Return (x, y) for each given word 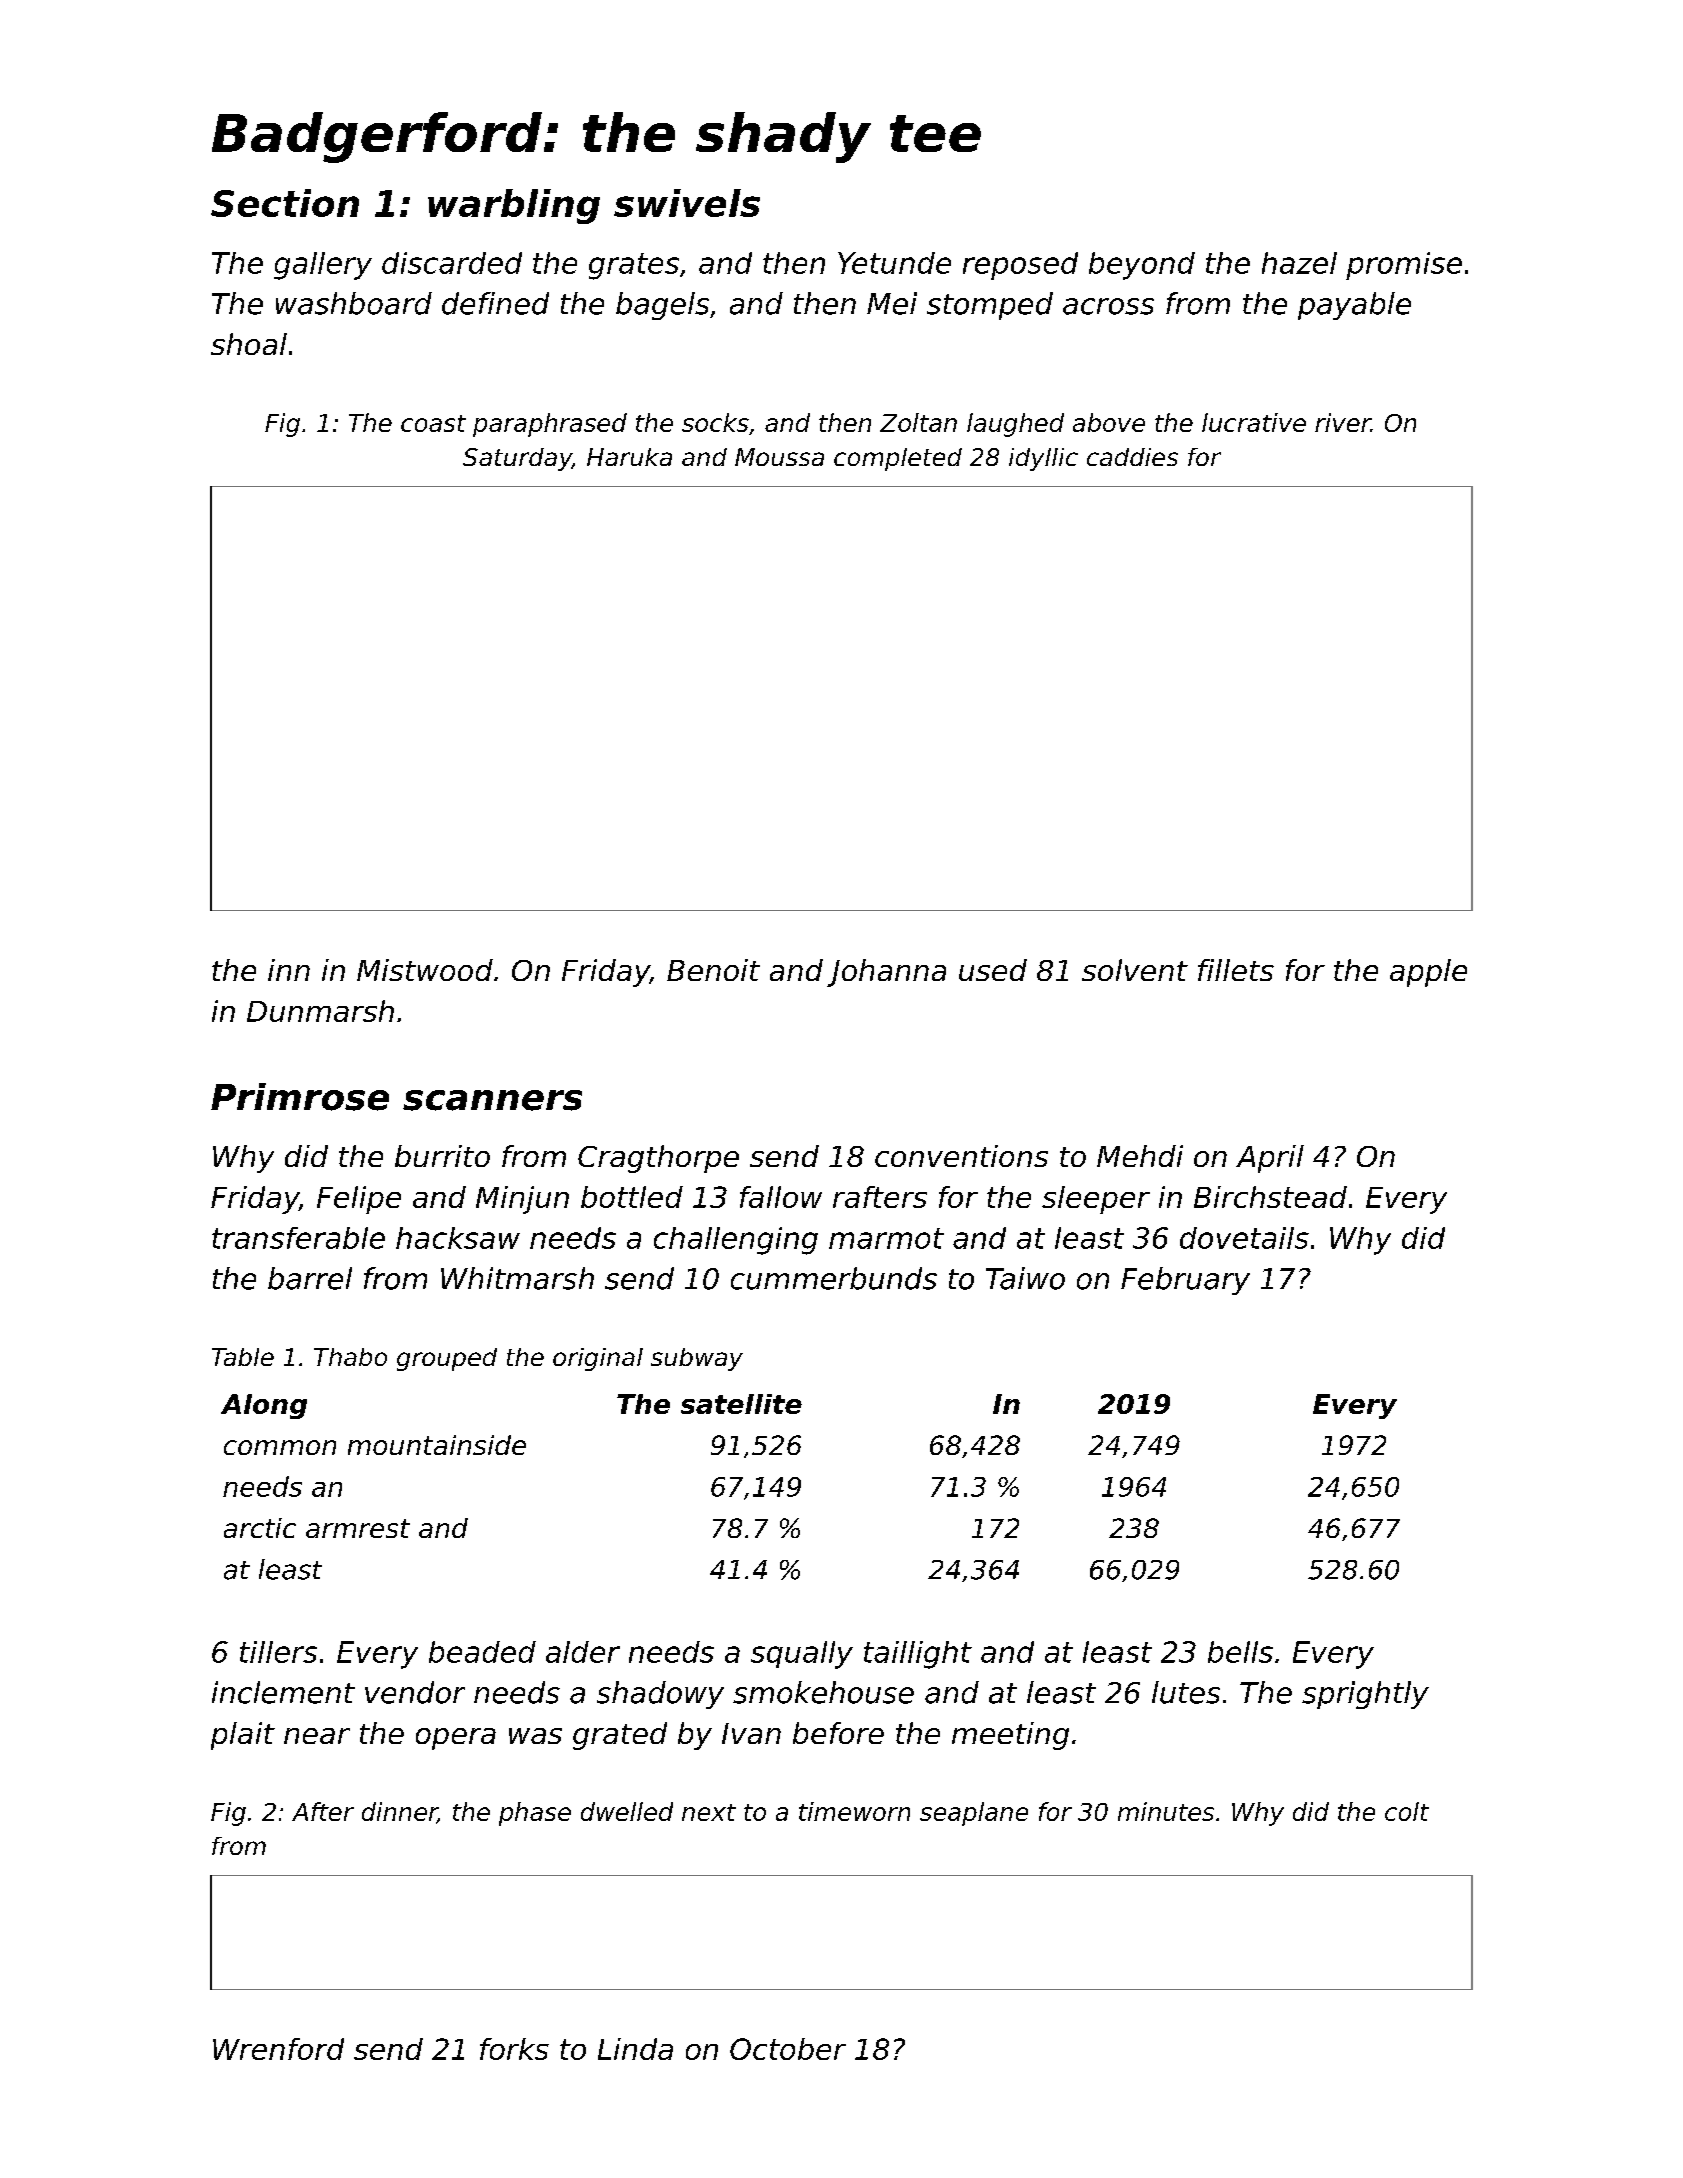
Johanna (886, 973)
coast (433, 423)
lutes (1186, 1692)
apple (1428, 973)
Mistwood (425, 970)
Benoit (713, 970)
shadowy (660, 1695)
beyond (1142, 266)
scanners (492, 1100)
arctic (260, 1528)
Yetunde (894, 263)
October (788, 2049)
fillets (1236, 970)
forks (514, 2049)
